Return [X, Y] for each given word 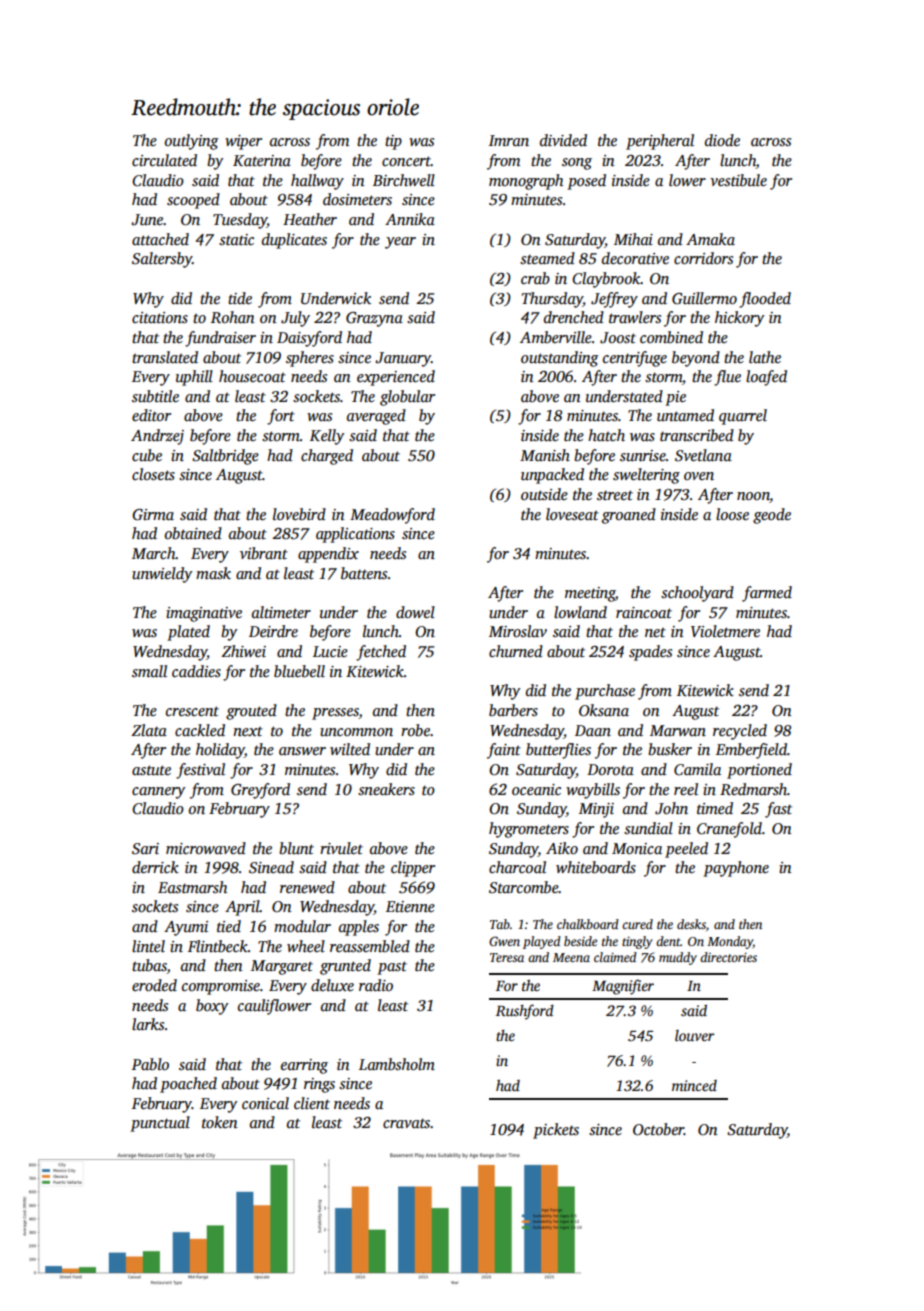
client [312, 1103]
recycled [740, 732]
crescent [192, 711]
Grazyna [374, 319]
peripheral [660, 142]
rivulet [341, 848]
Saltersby [162, 260]
